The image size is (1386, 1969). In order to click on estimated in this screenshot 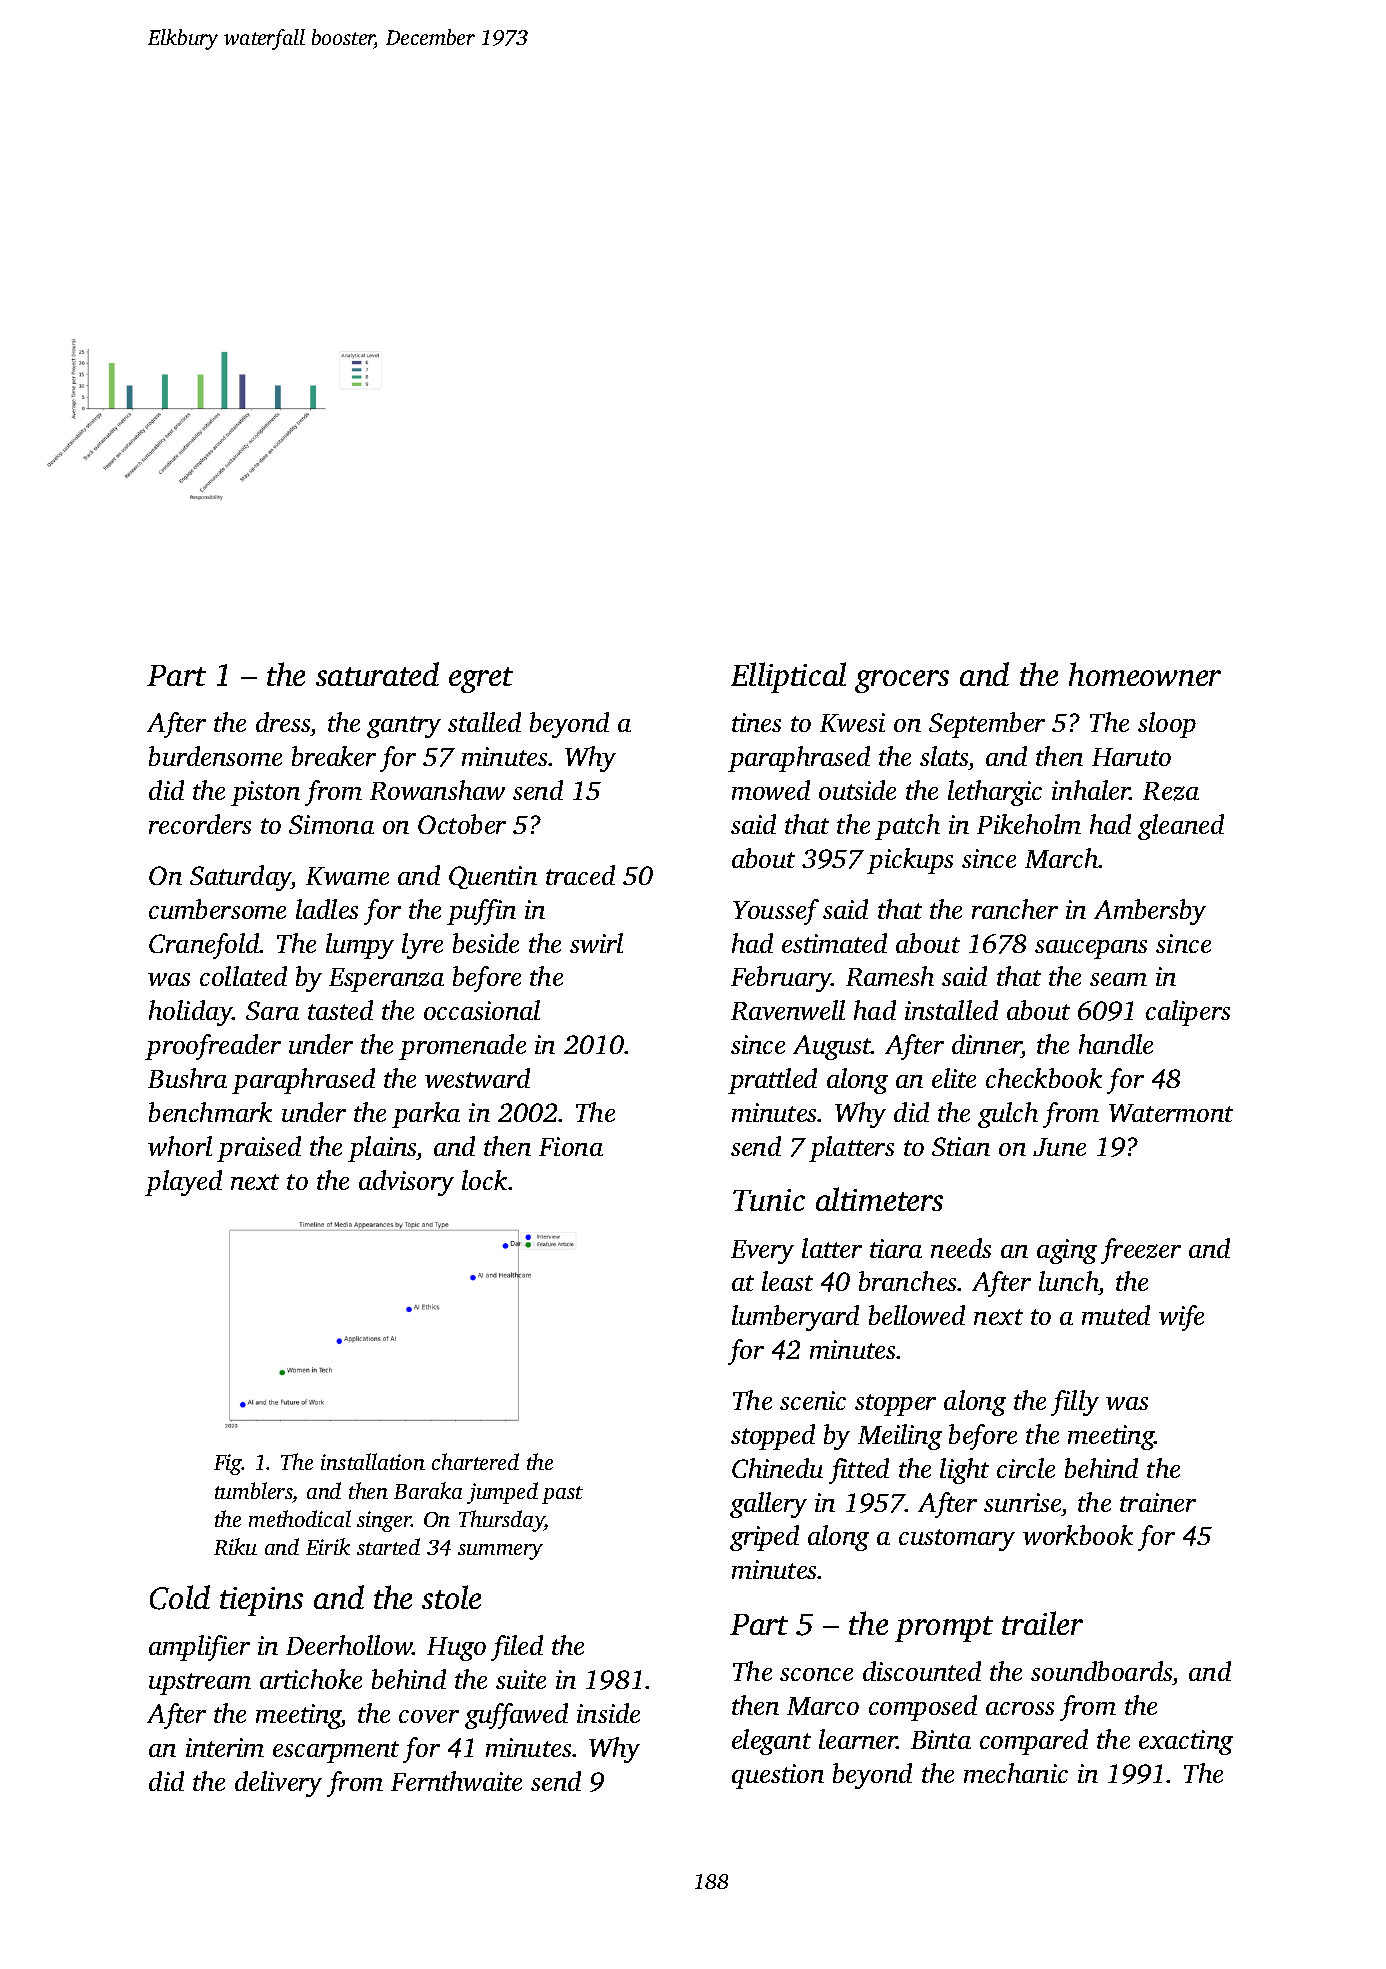, I will do `click(834, 943)`.
